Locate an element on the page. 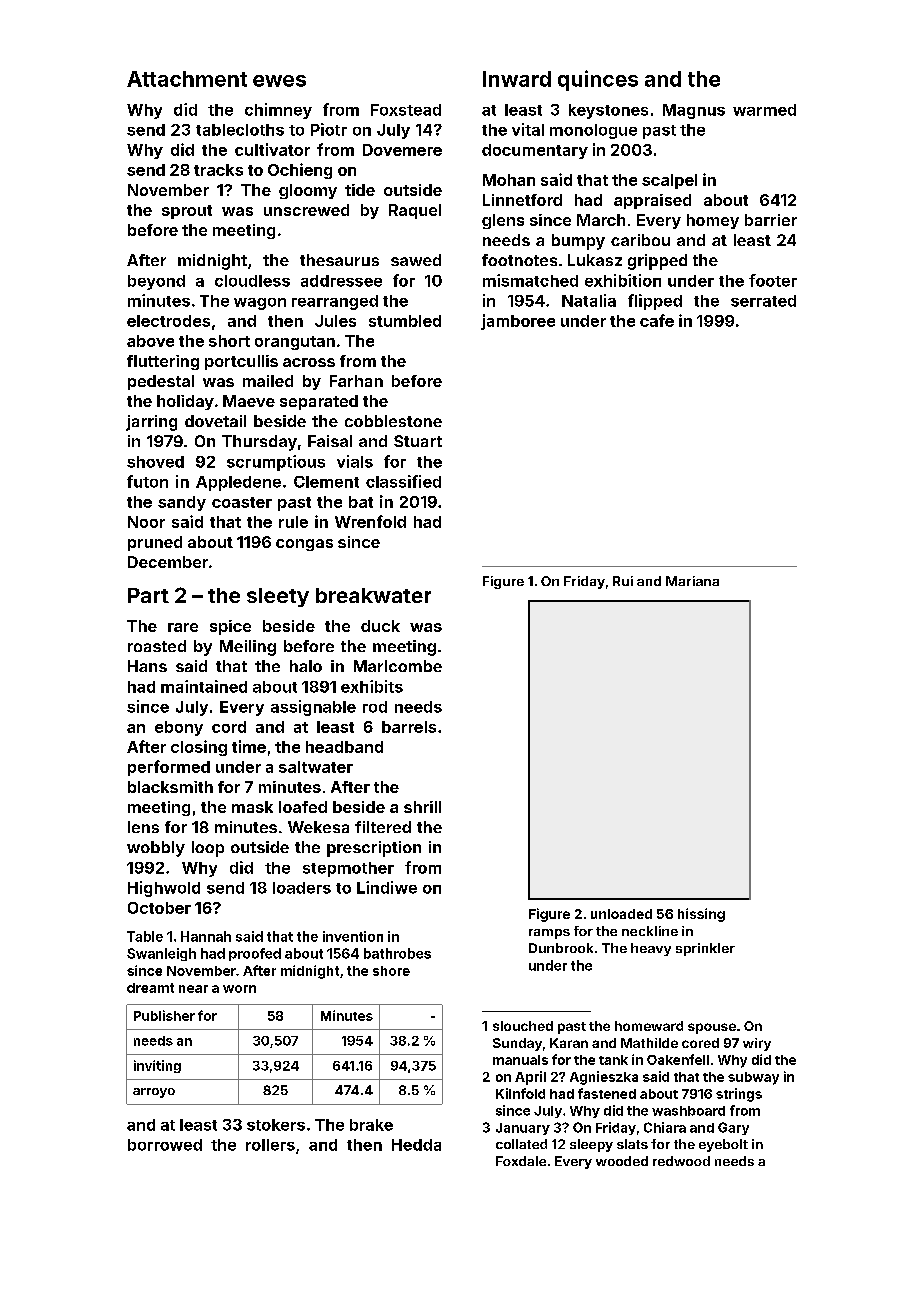  spice is located at coordinates (230, 627).
